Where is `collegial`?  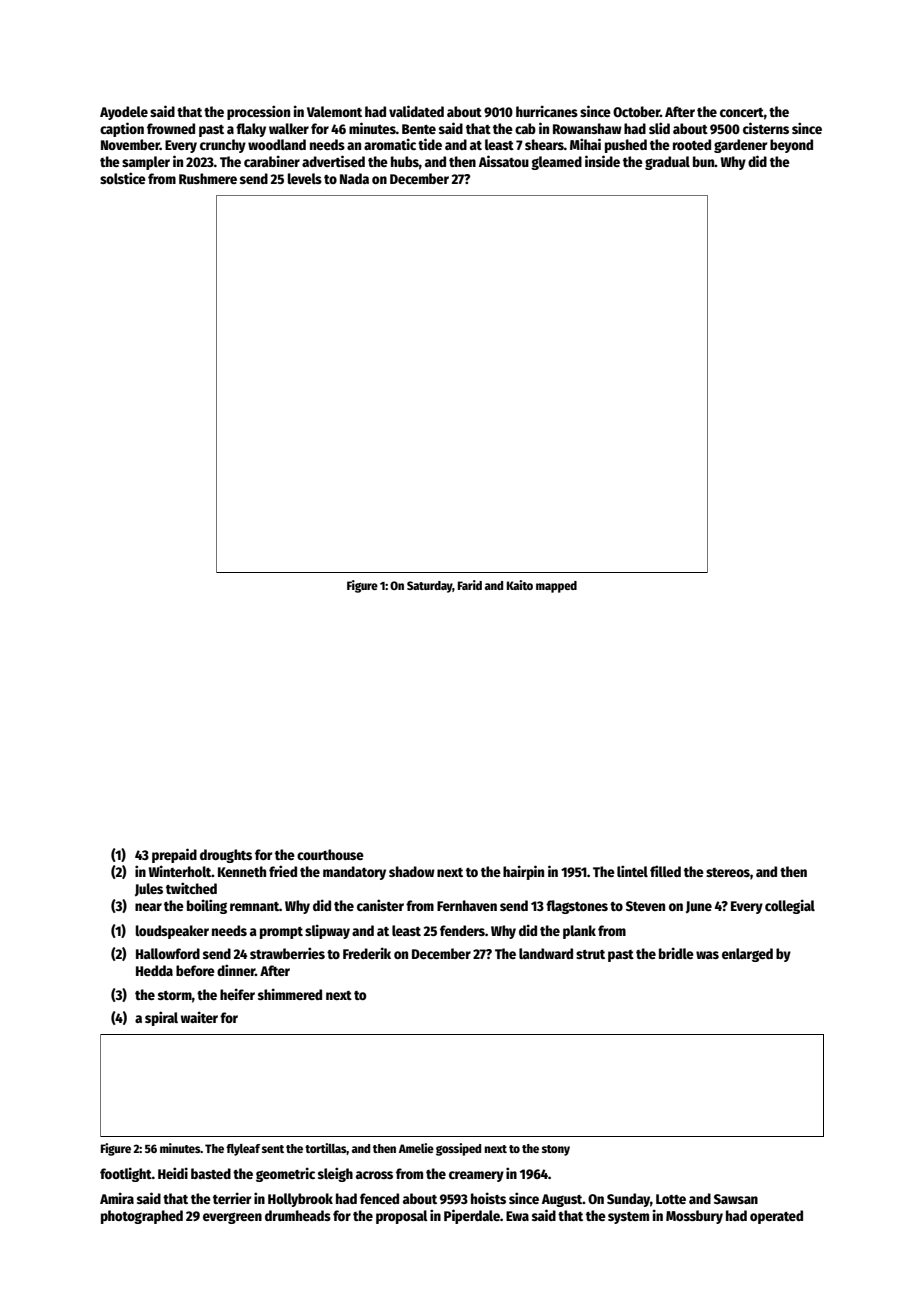 collegial is located at coordinates (790, 906).
